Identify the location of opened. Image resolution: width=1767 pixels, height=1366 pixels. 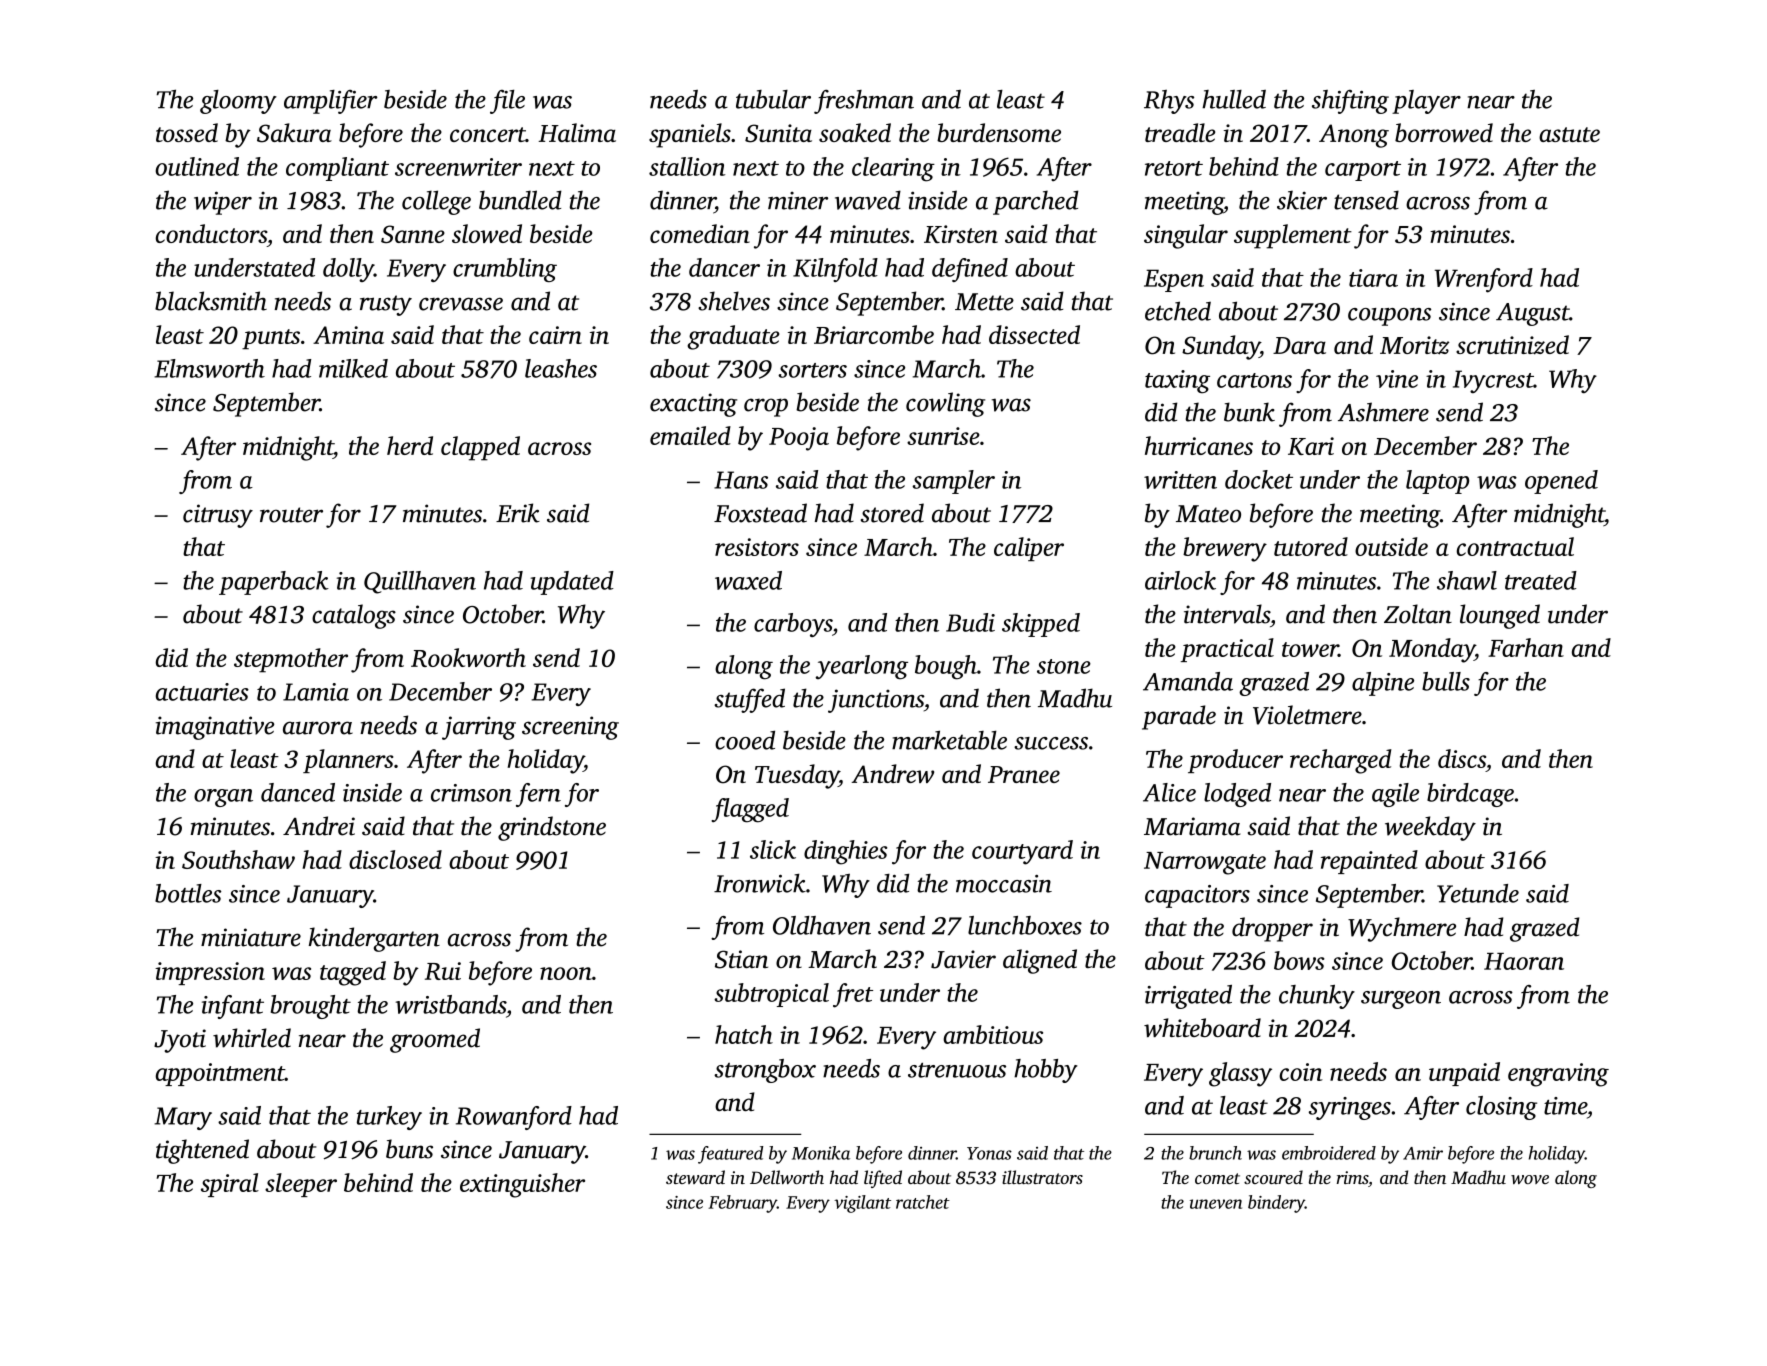
(1561, 482).
